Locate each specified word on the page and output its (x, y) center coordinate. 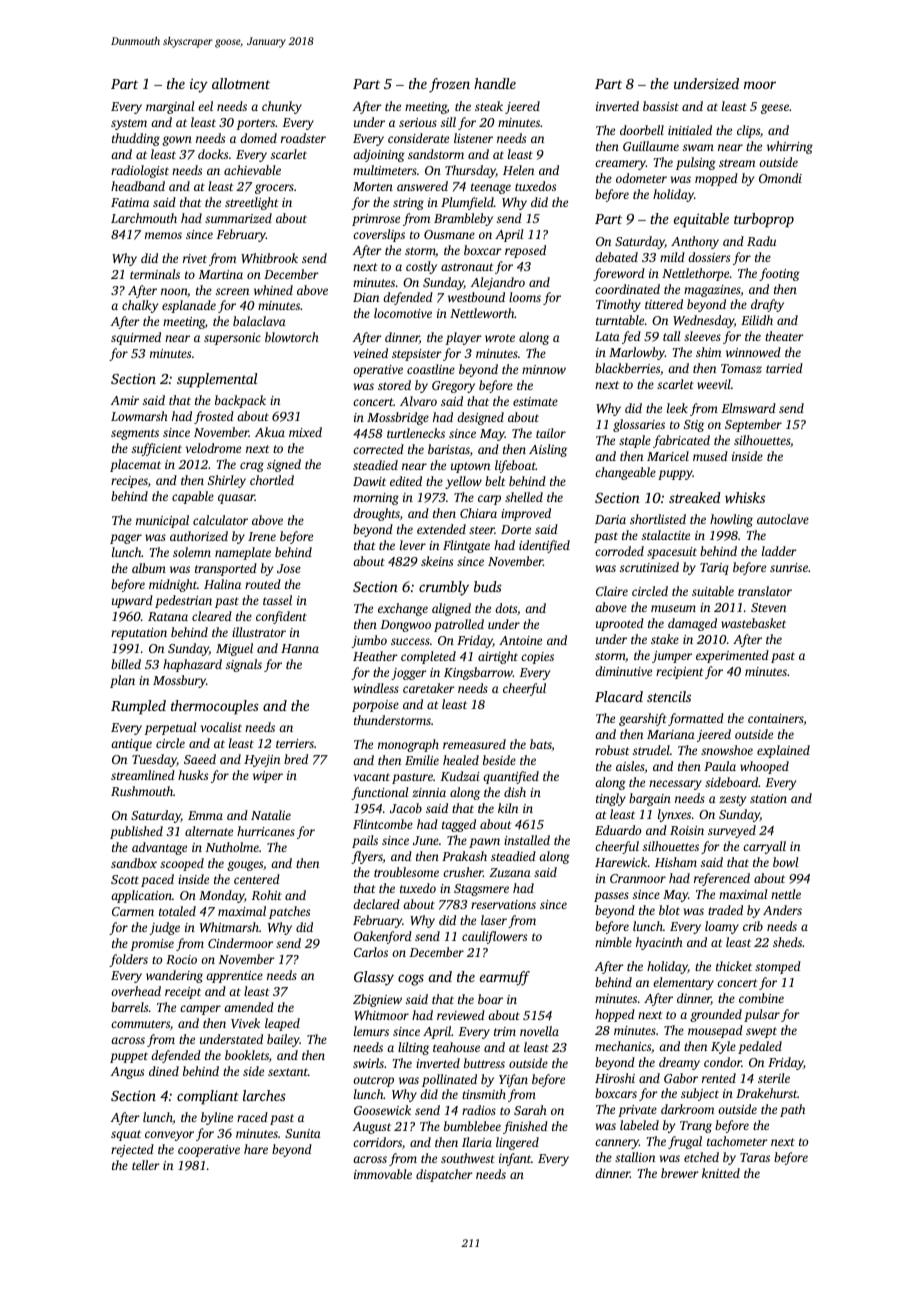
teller (146, 1165)
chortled (272, 480)
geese (775, 109)
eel (205, 106)
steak (489, 106)
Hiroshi (615, 1078)
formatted (696, 719)
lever (413, 545)
